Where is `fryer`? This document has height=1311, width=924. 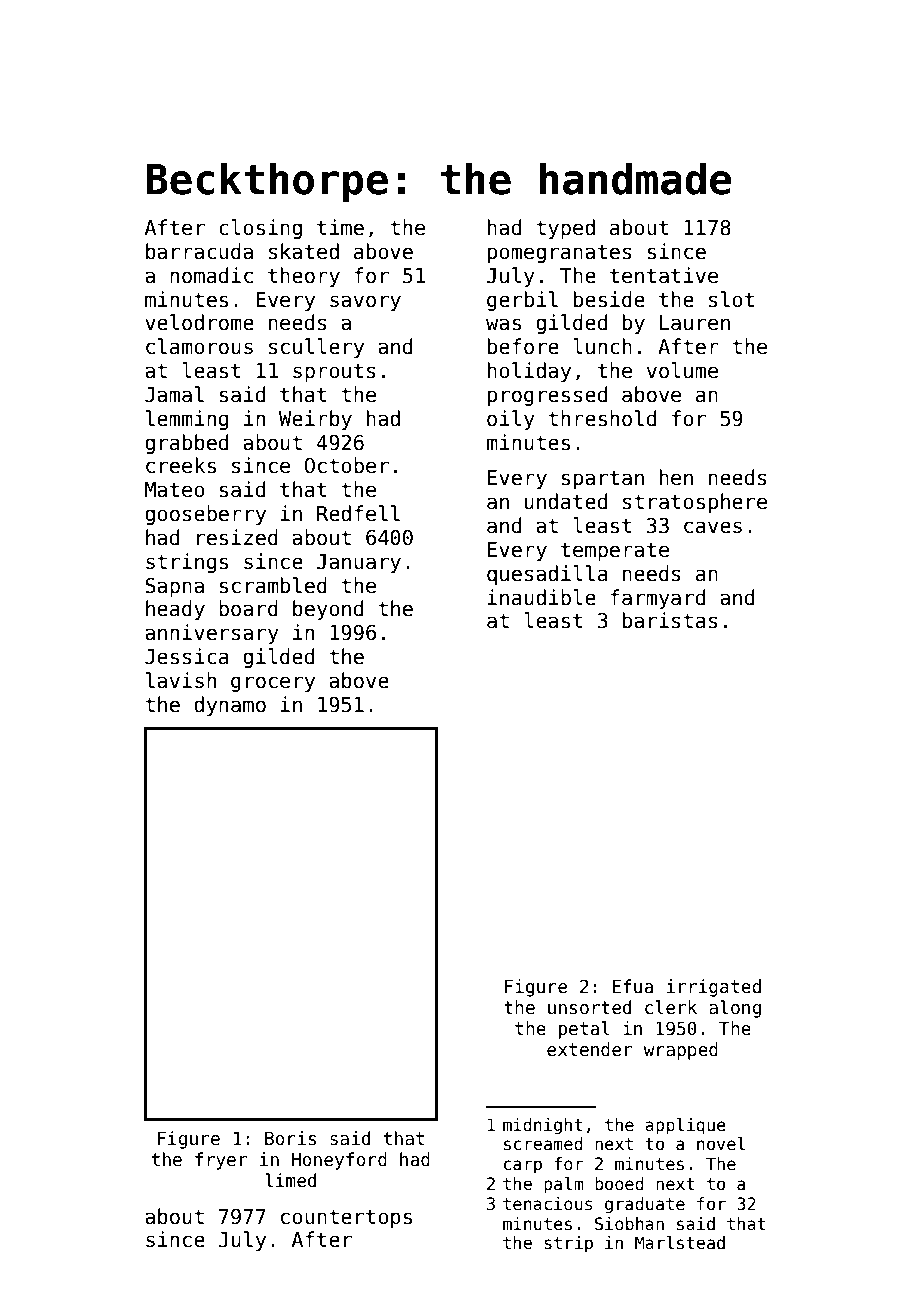
fryer is located at coordinates (221, 1161).
